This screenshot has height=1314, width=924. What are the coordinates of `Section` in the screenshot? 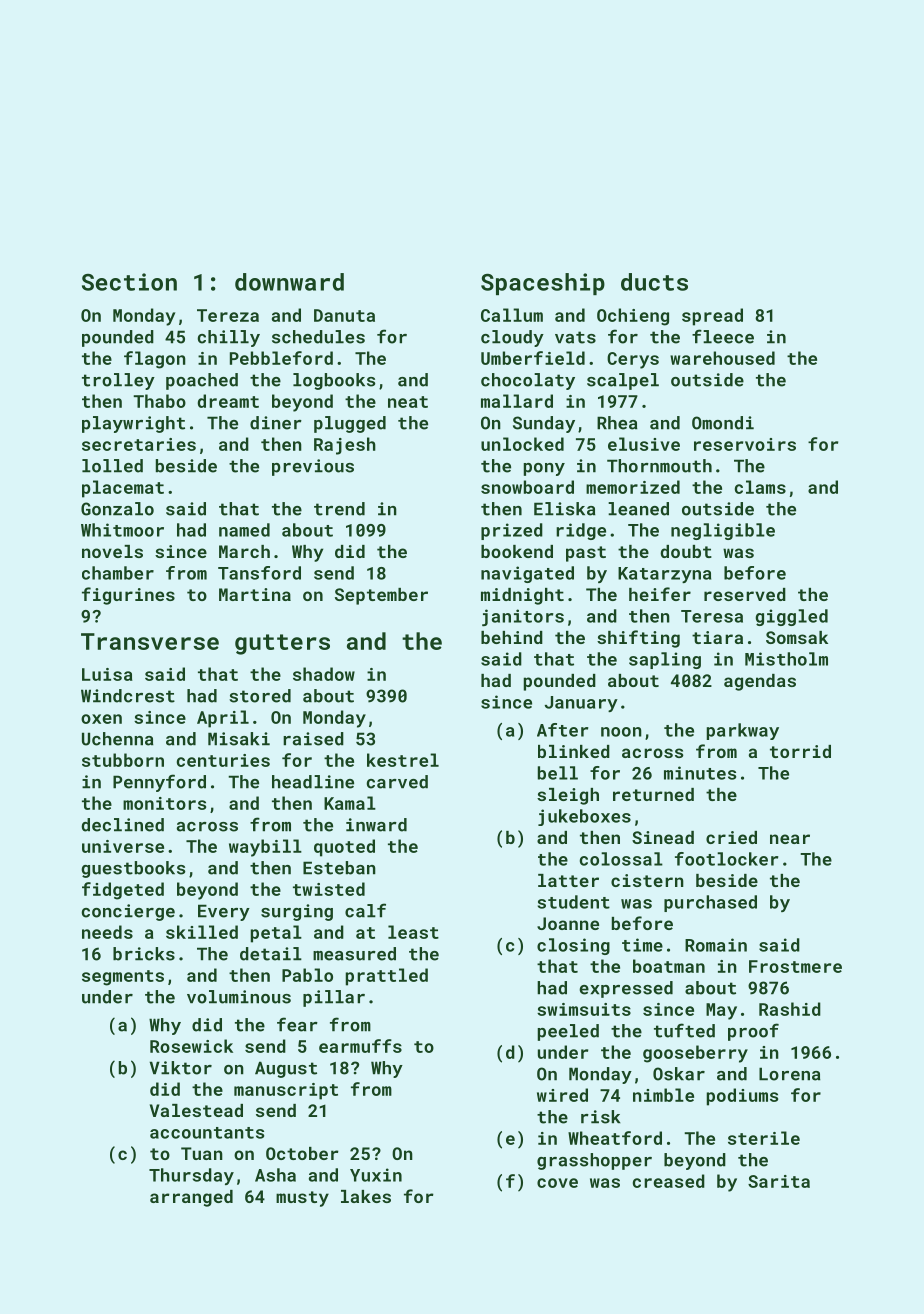 It's located at (129, 282).
